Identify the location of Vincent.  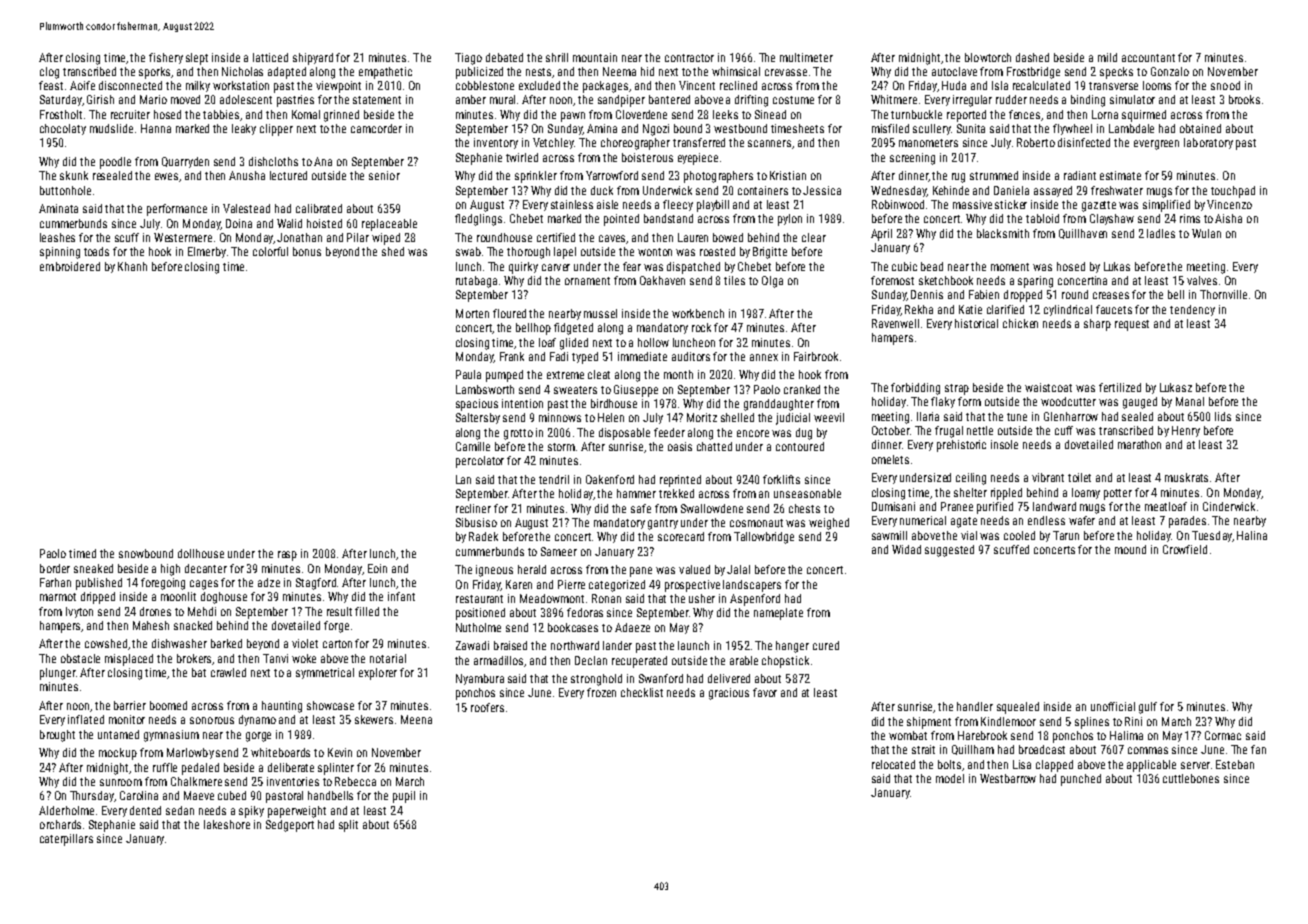
(697, 85).
